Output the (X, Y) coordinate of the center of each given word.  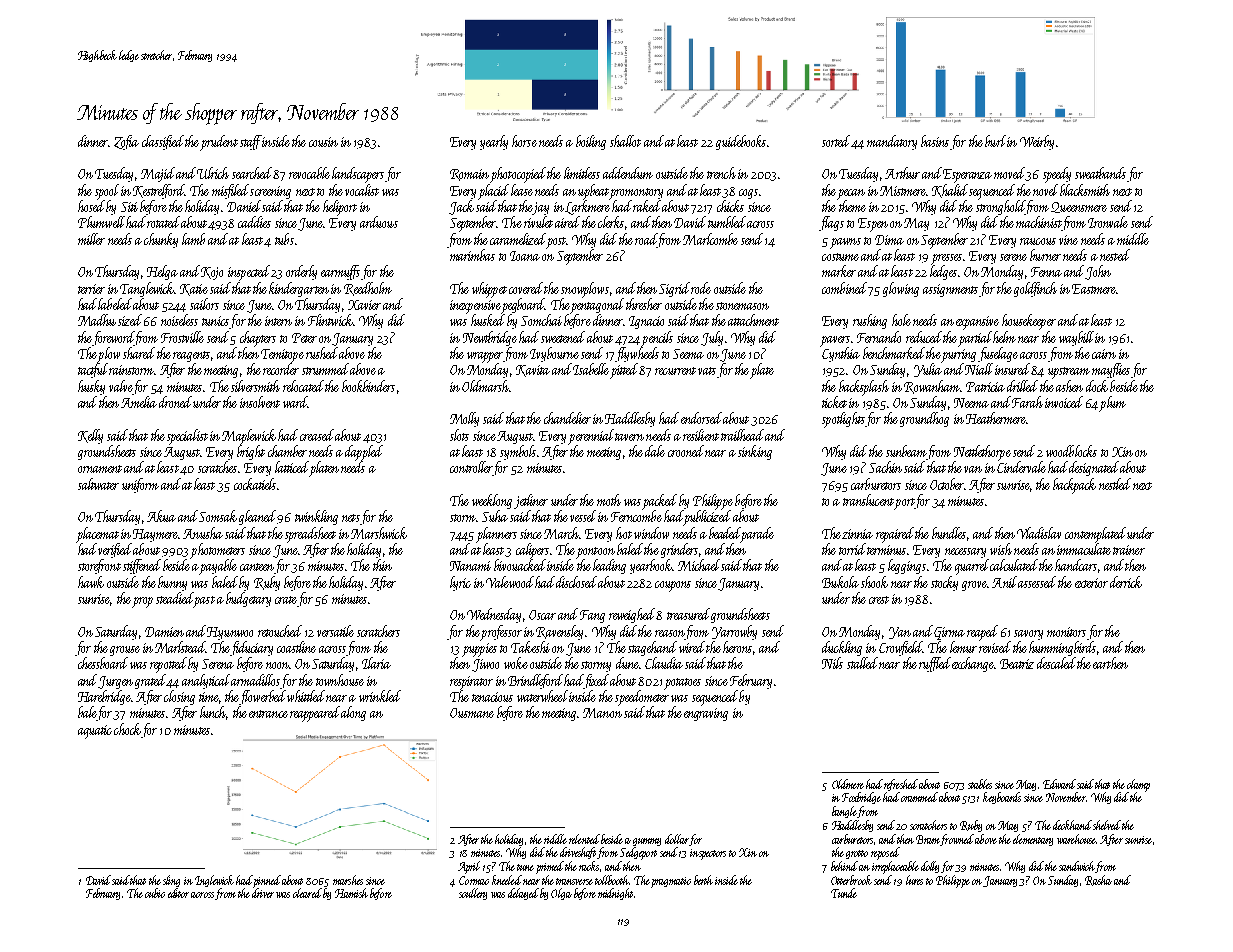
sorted (836, 141)
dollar (677, 839)
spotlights (843, 420)
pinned (267, 881)
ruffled (935, 664)
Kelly (90, 436)
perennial (591, 437)
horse (524, 141)
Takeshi (530, 647)
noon (277, 665)
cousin (323, 142)
